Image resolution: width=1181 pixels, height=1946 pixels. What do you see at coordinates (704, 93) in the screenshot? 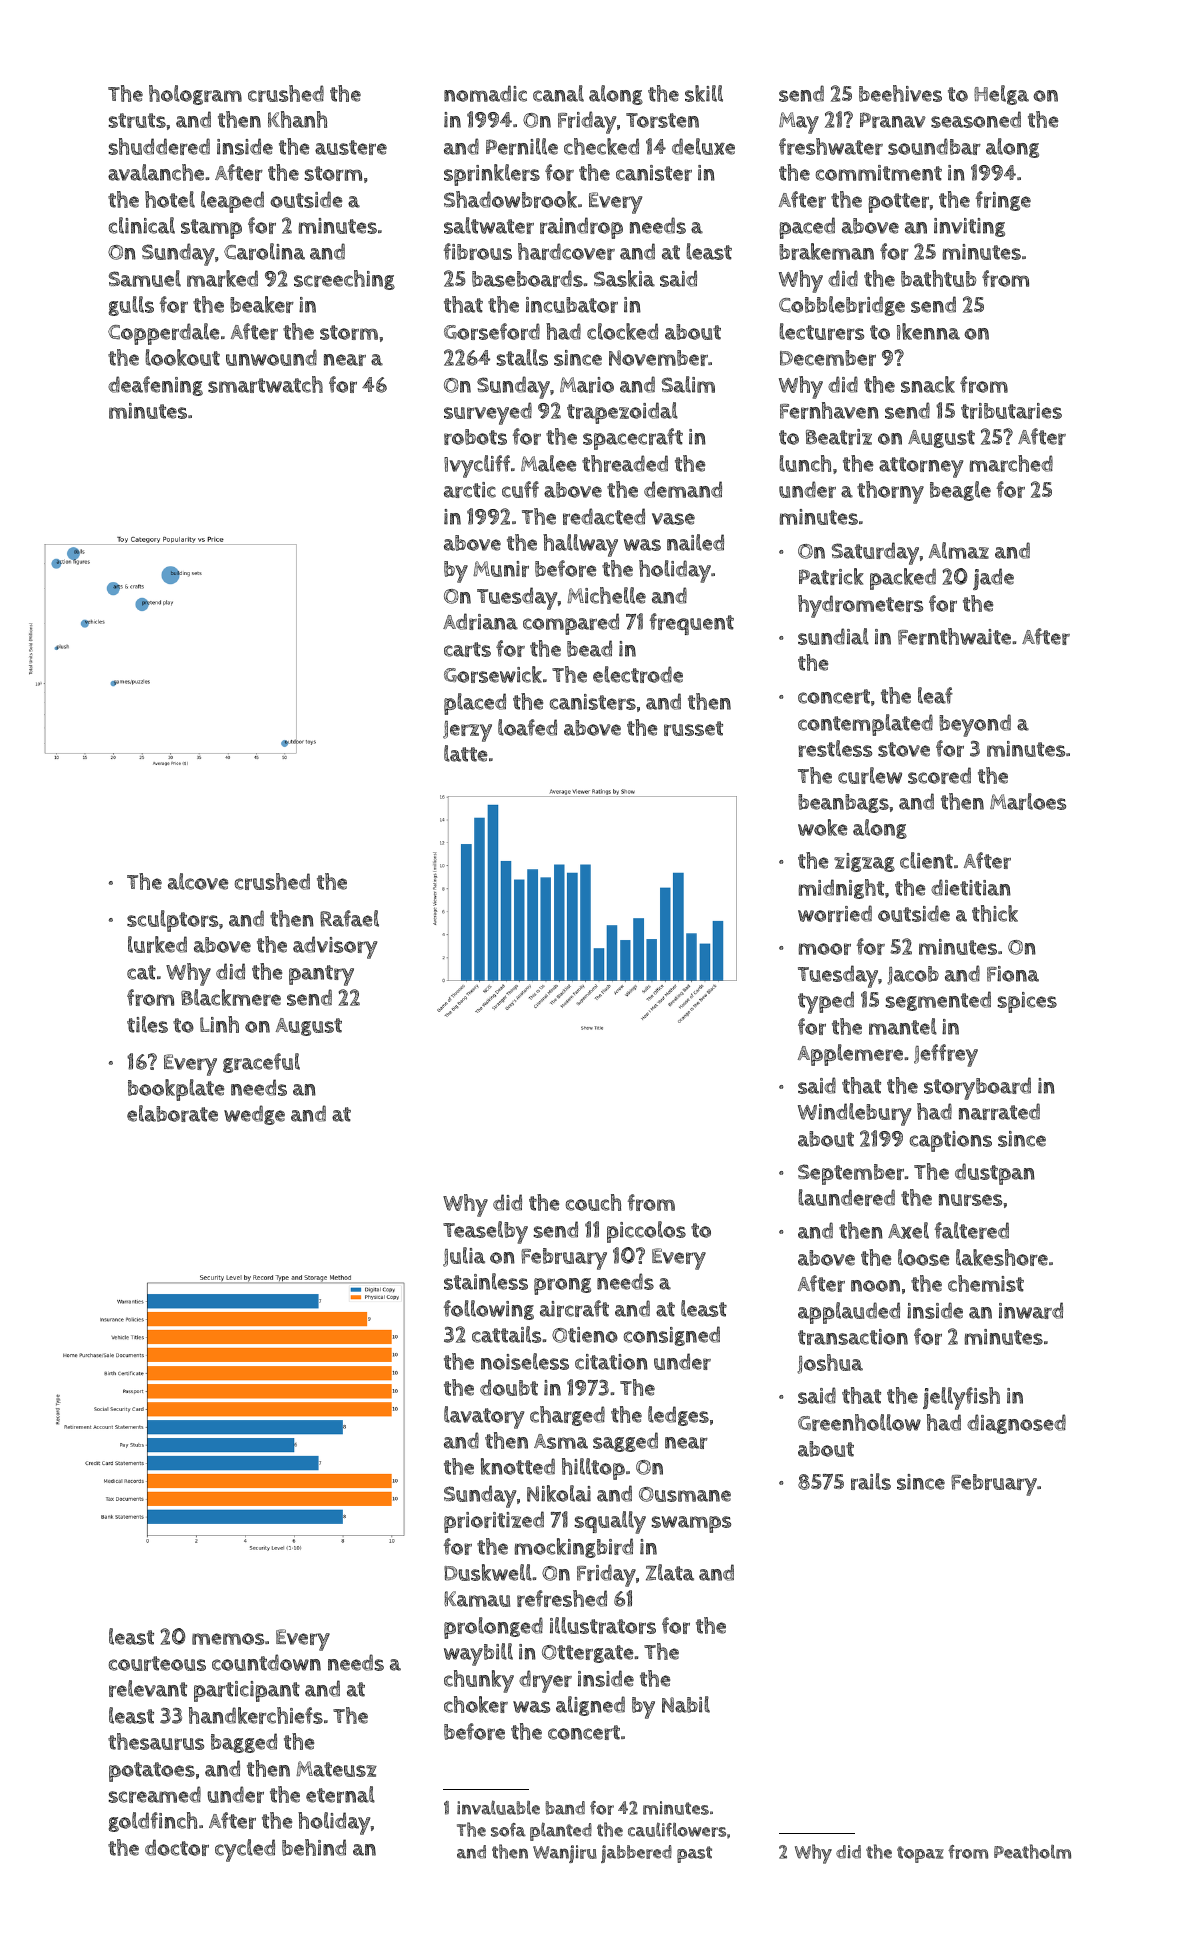
I see `skill` at bounding box center [704, 93].
